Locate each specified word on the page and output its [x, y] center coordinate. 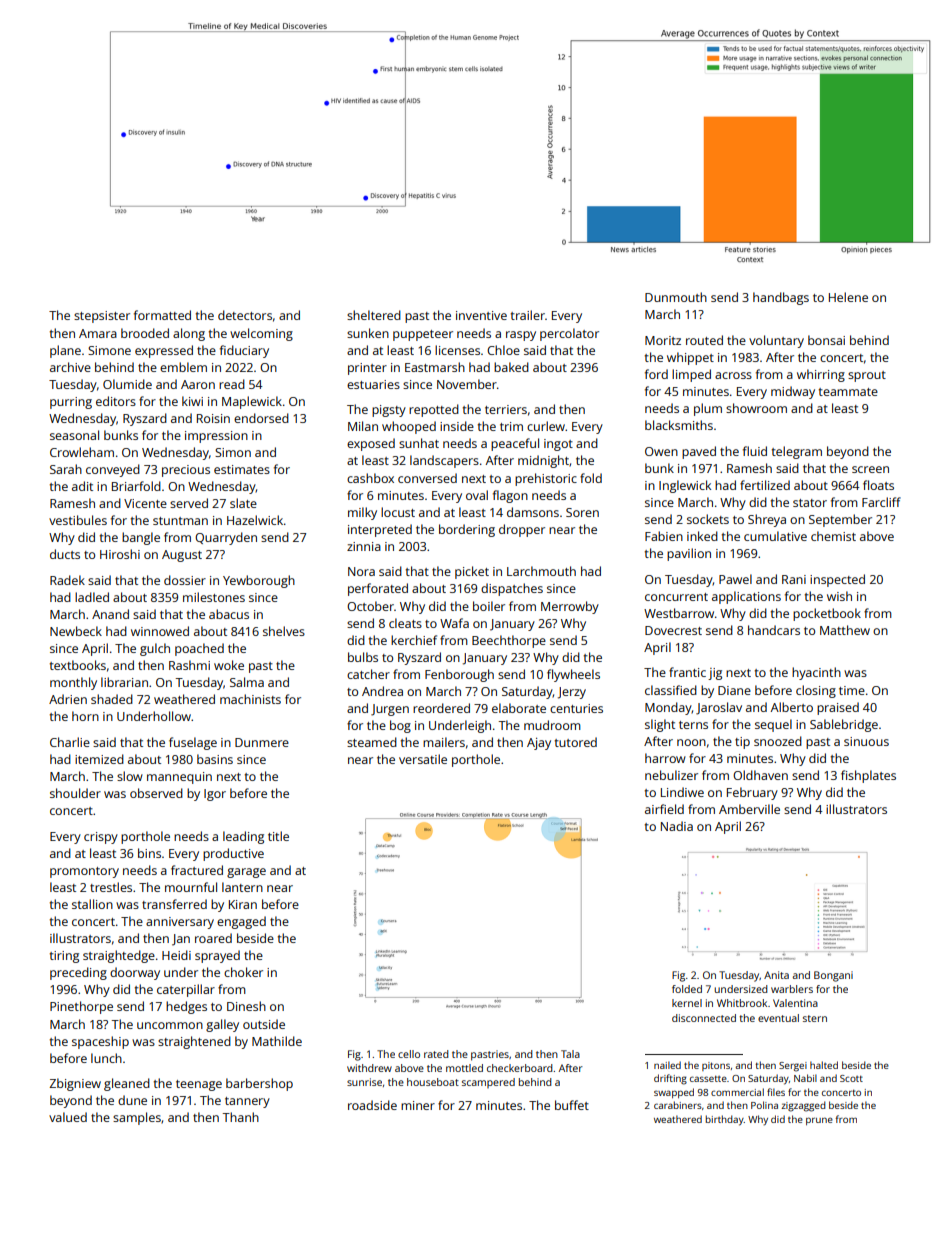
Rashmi [189, 665]
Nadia [677, 826]
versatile [423, 759]
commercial [737, 1092]
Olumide [127, 384]
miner [418, 1105]
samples [137, 1118]
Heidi [176, 955]
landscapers [444, 461]
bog [400, 726]
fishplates [868, 776]
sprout [867, 376]
